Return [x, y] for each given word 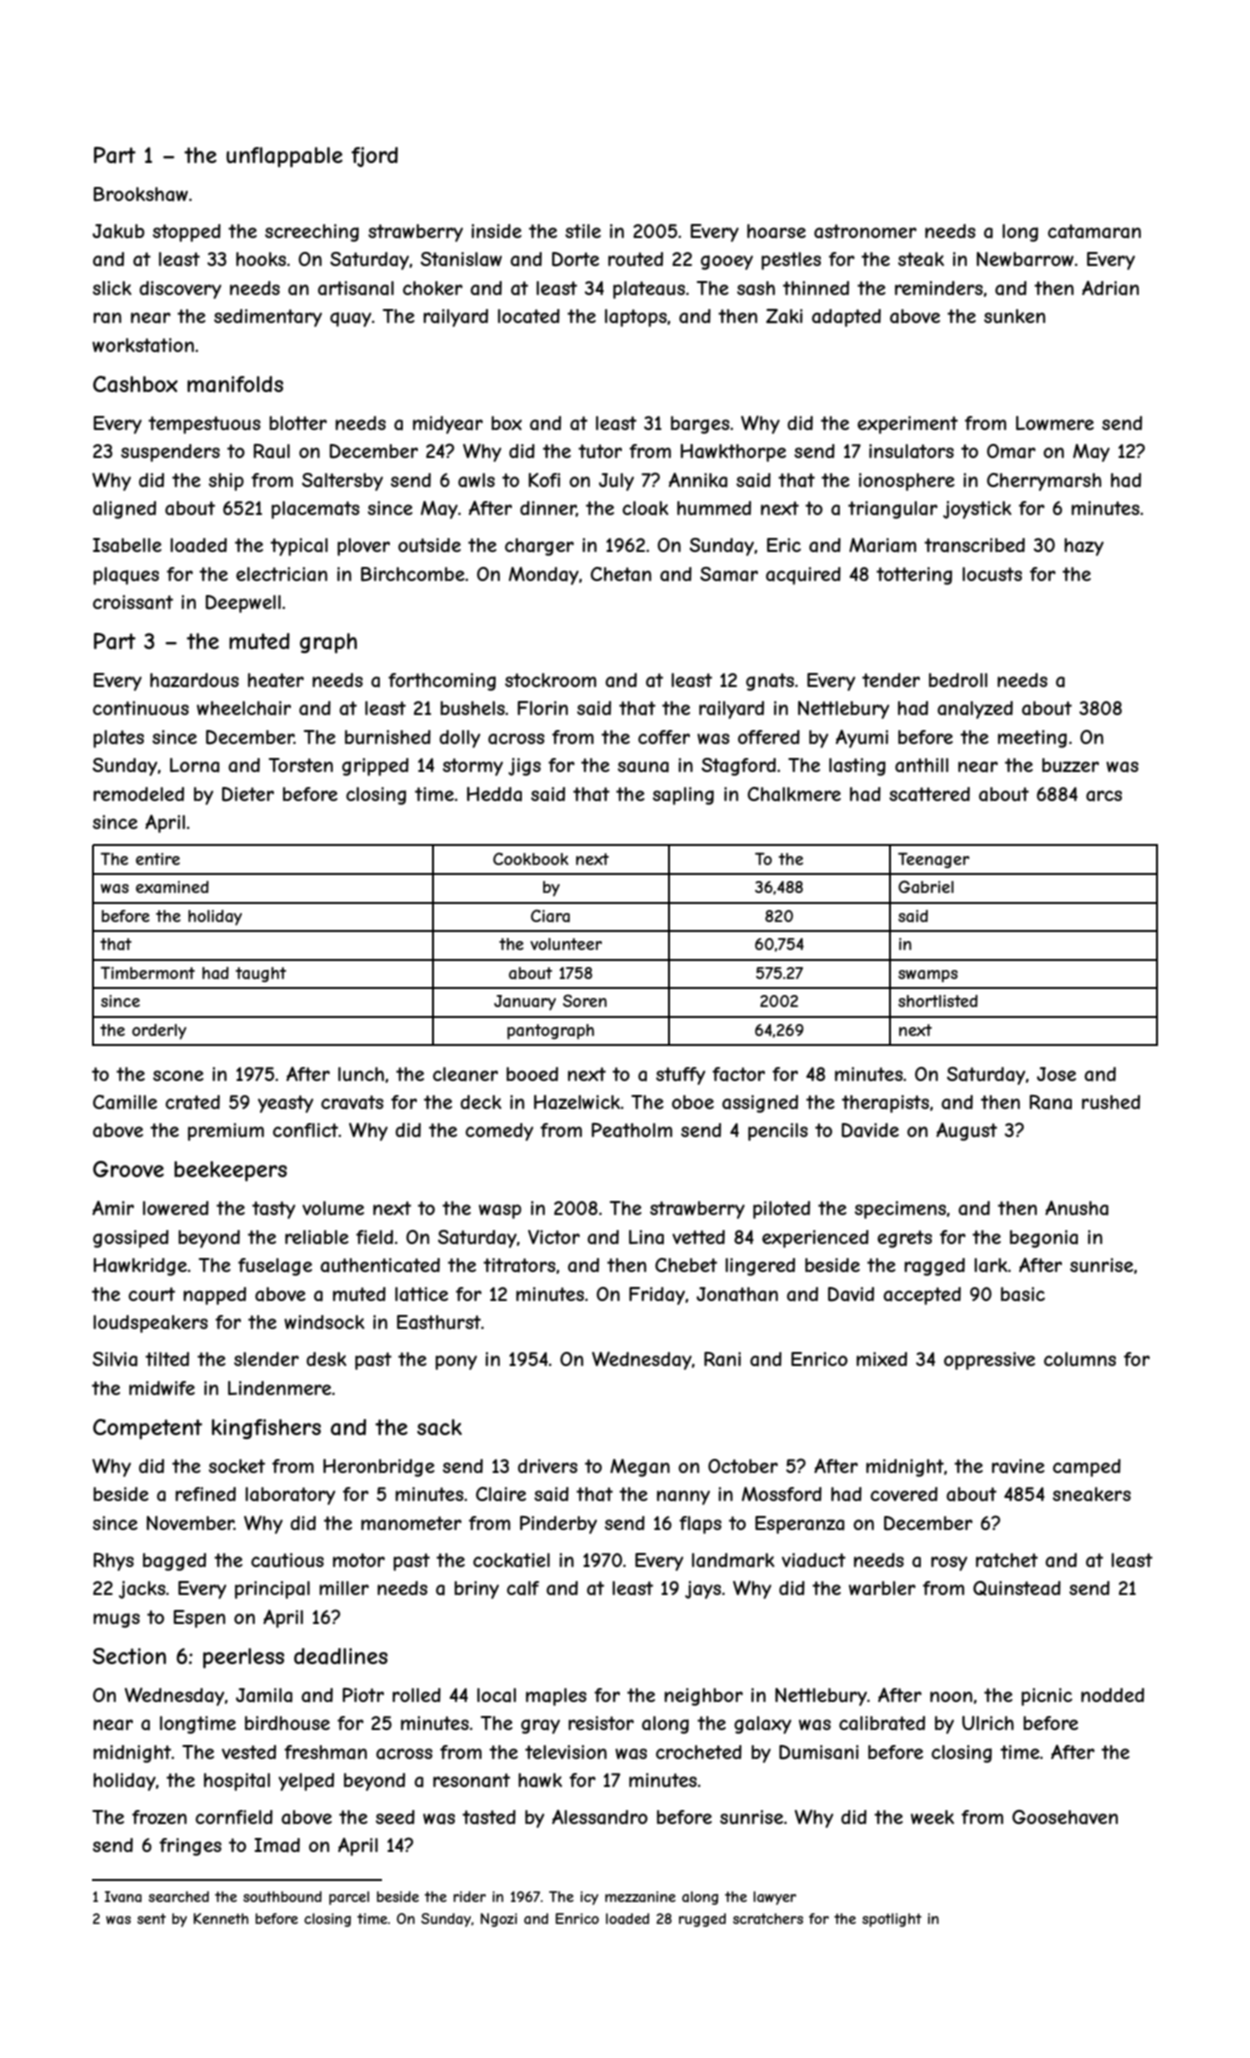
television [566, 1752]
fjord [374, 157]
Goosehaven [1065, 1817]
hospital [237, 1782]
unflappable [284, 157]
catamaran [1094, 231]
